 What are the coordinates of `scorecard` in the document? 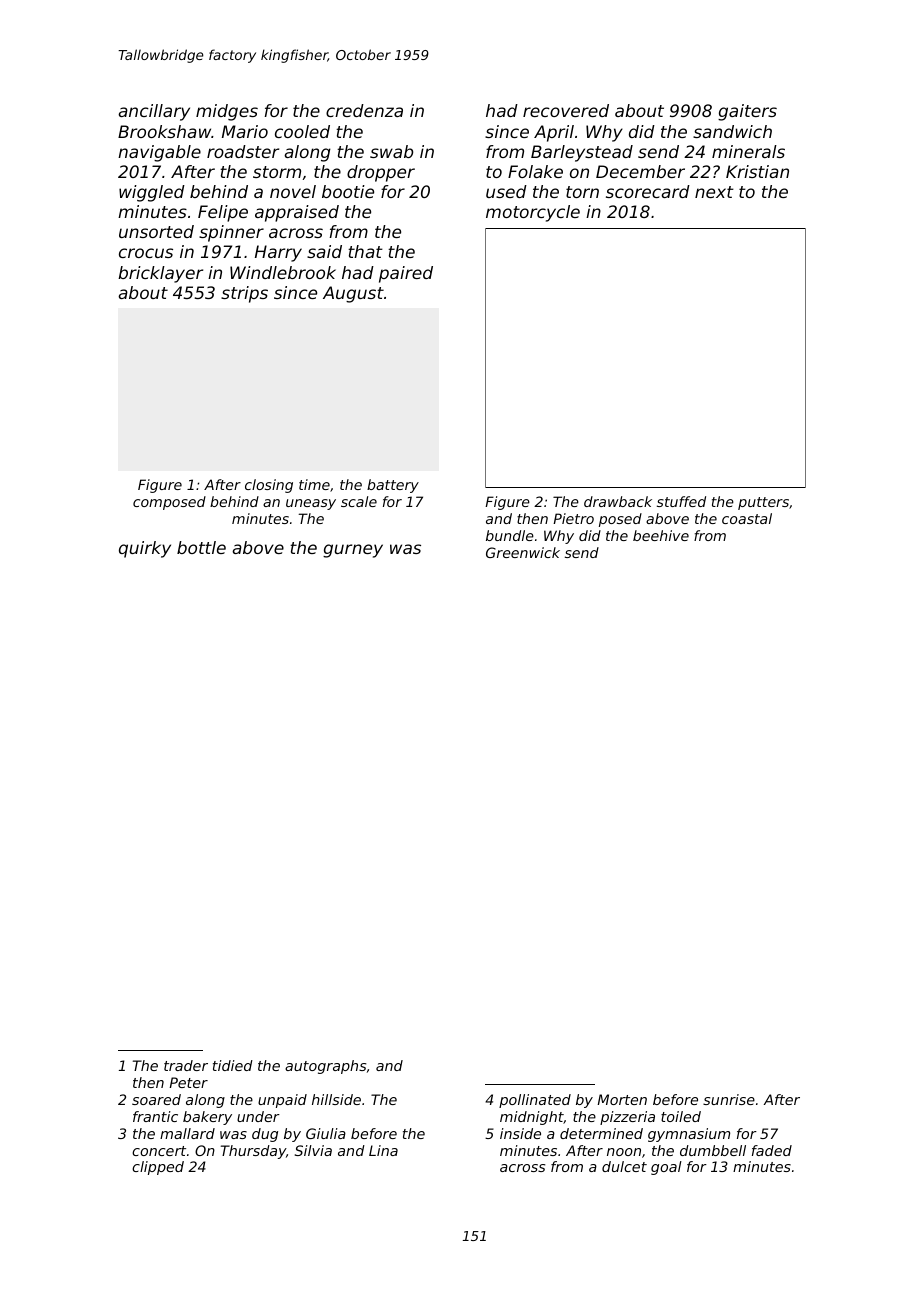 It's located at (648, 191).
